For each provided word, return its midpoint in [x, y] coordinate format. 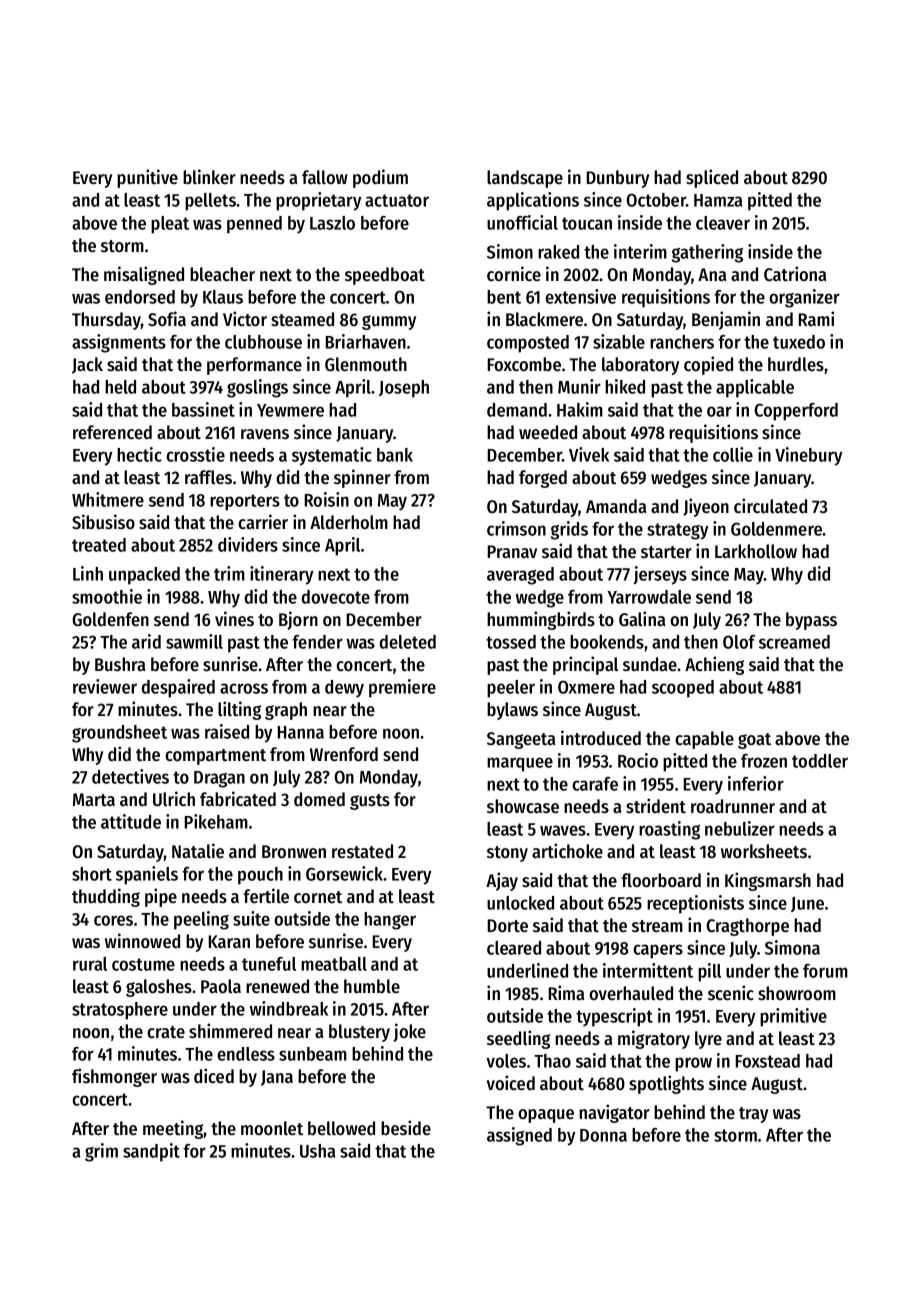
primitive [793, 1017]
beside [406, 1128]
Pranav [512, 551]
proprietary [318, 201]
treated [99, 545]
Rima [566, 992]
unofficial [522, 222]
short [92, 874]
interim [640, 251]
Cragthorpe [747, 927]
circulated [770, 506]
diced [214, 1076]
